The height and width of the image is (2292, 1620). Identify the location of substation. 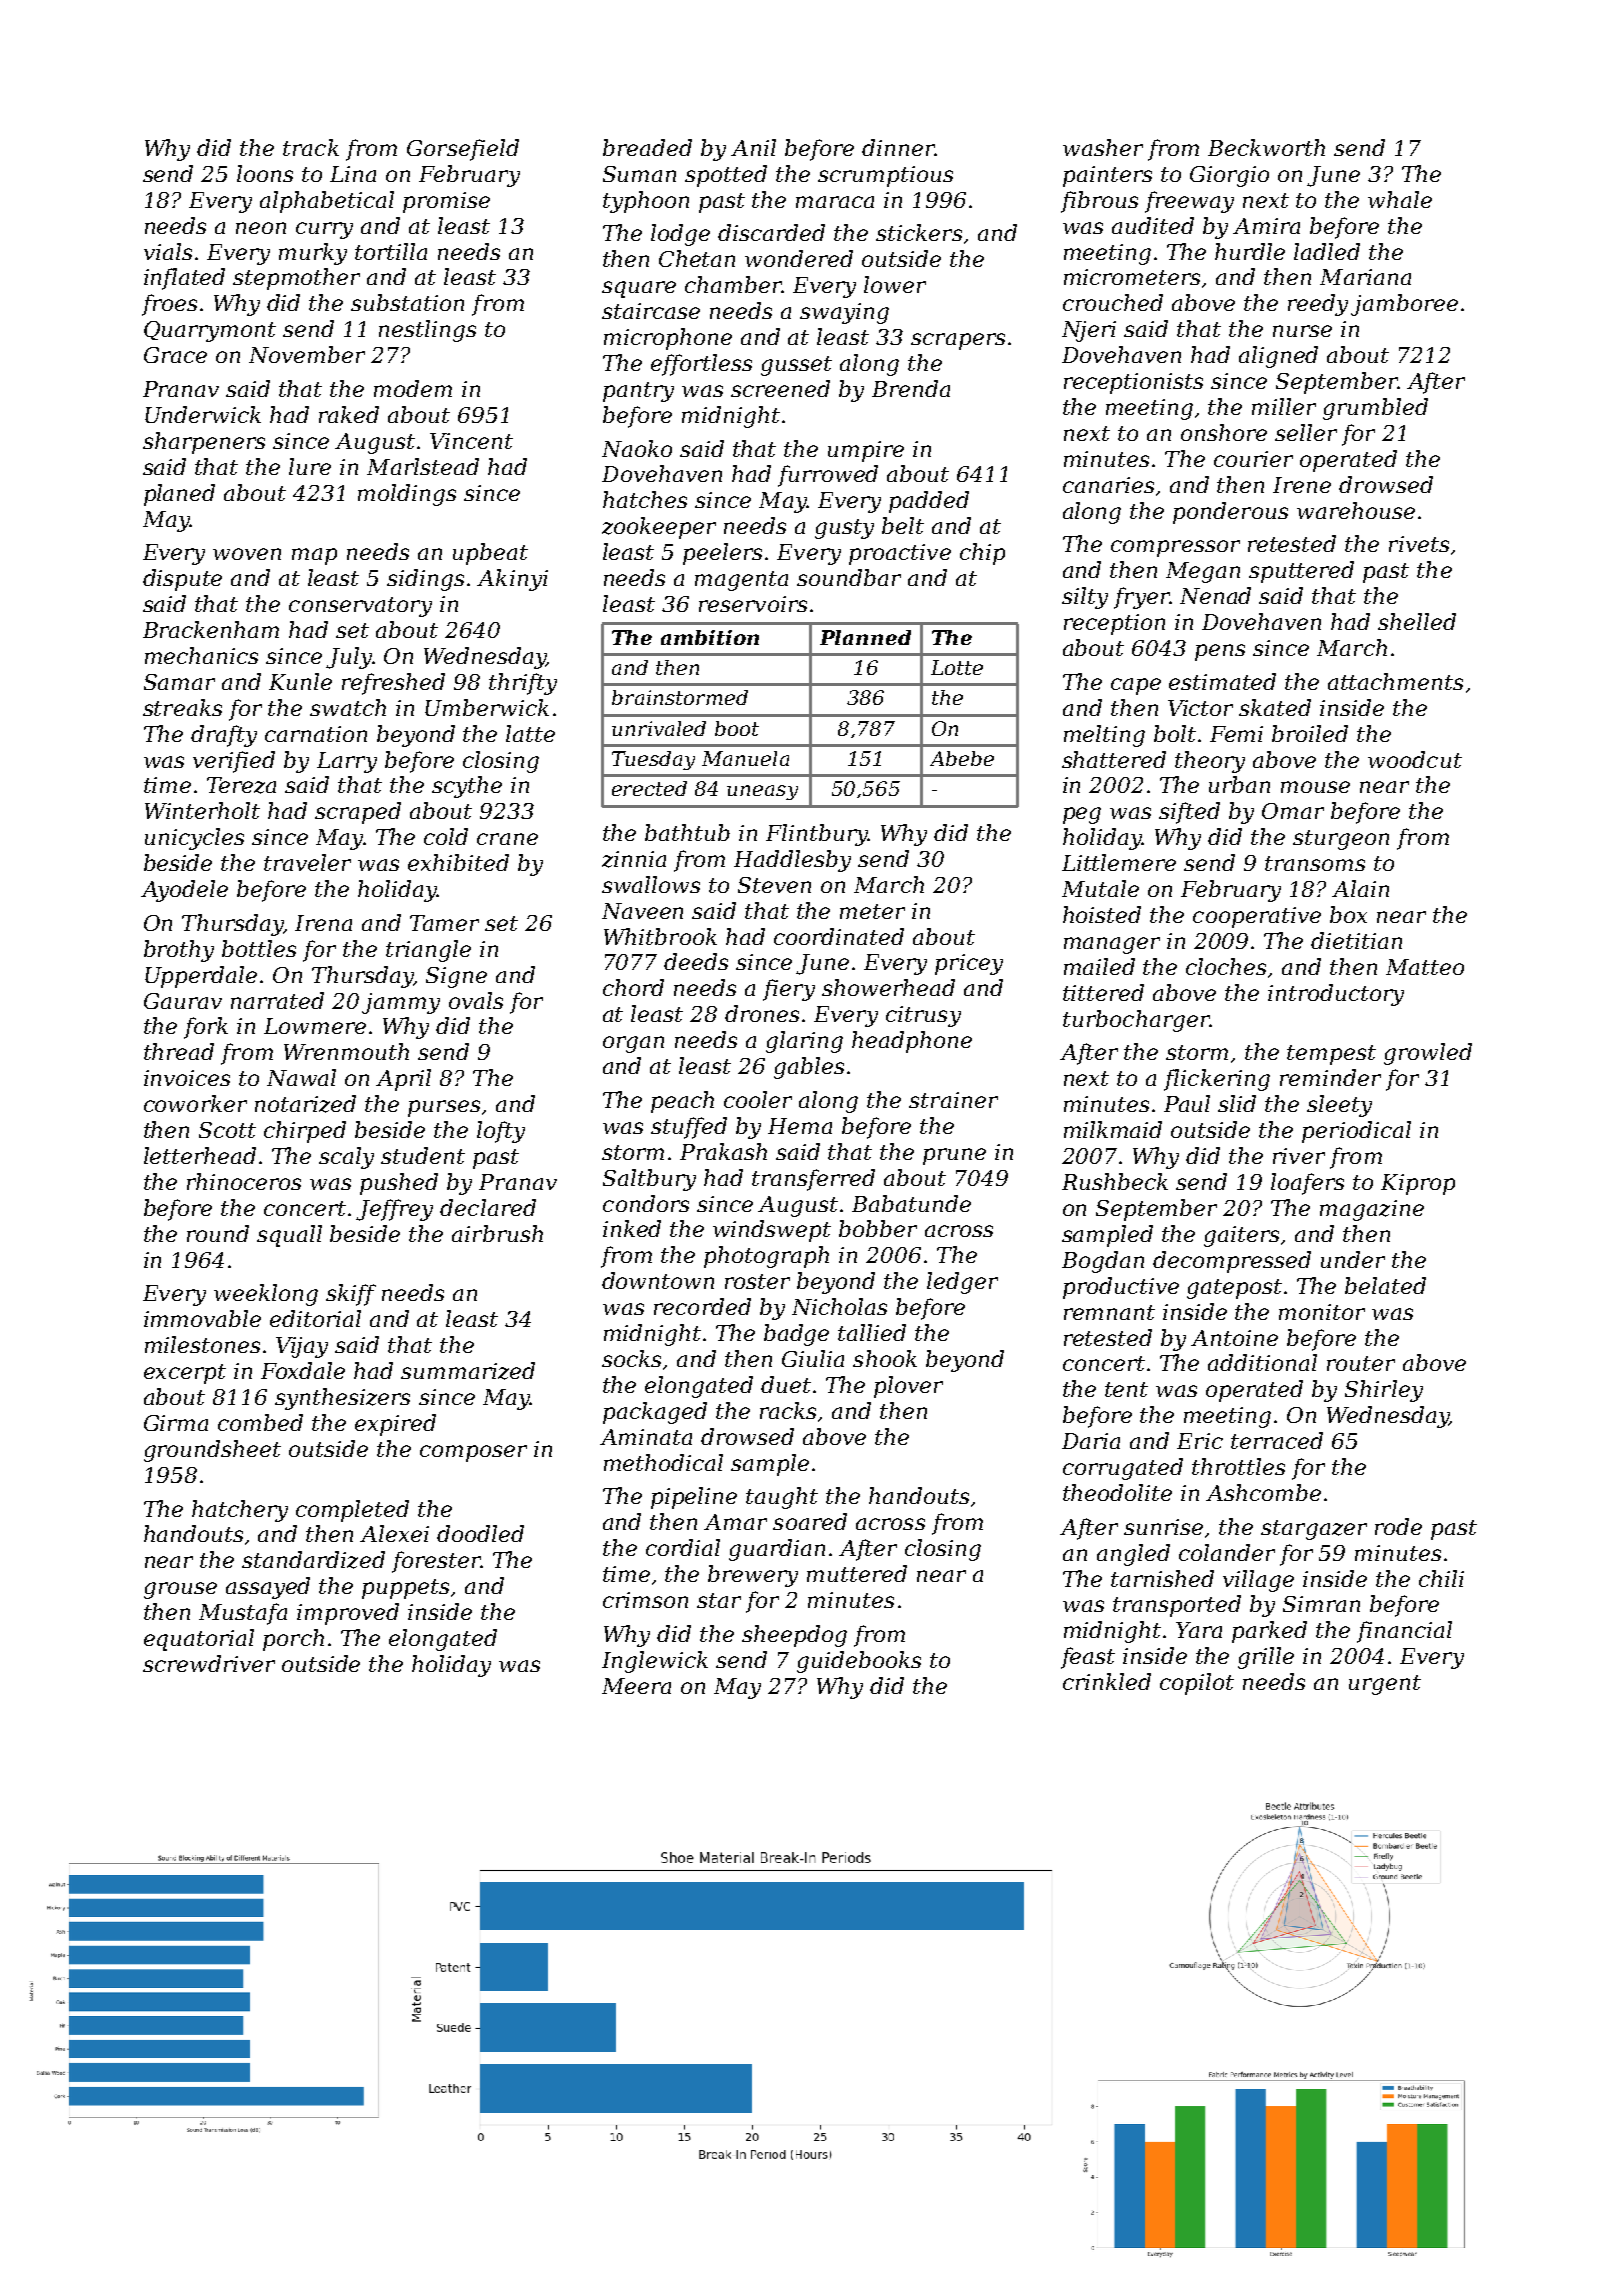
(407, 302).
